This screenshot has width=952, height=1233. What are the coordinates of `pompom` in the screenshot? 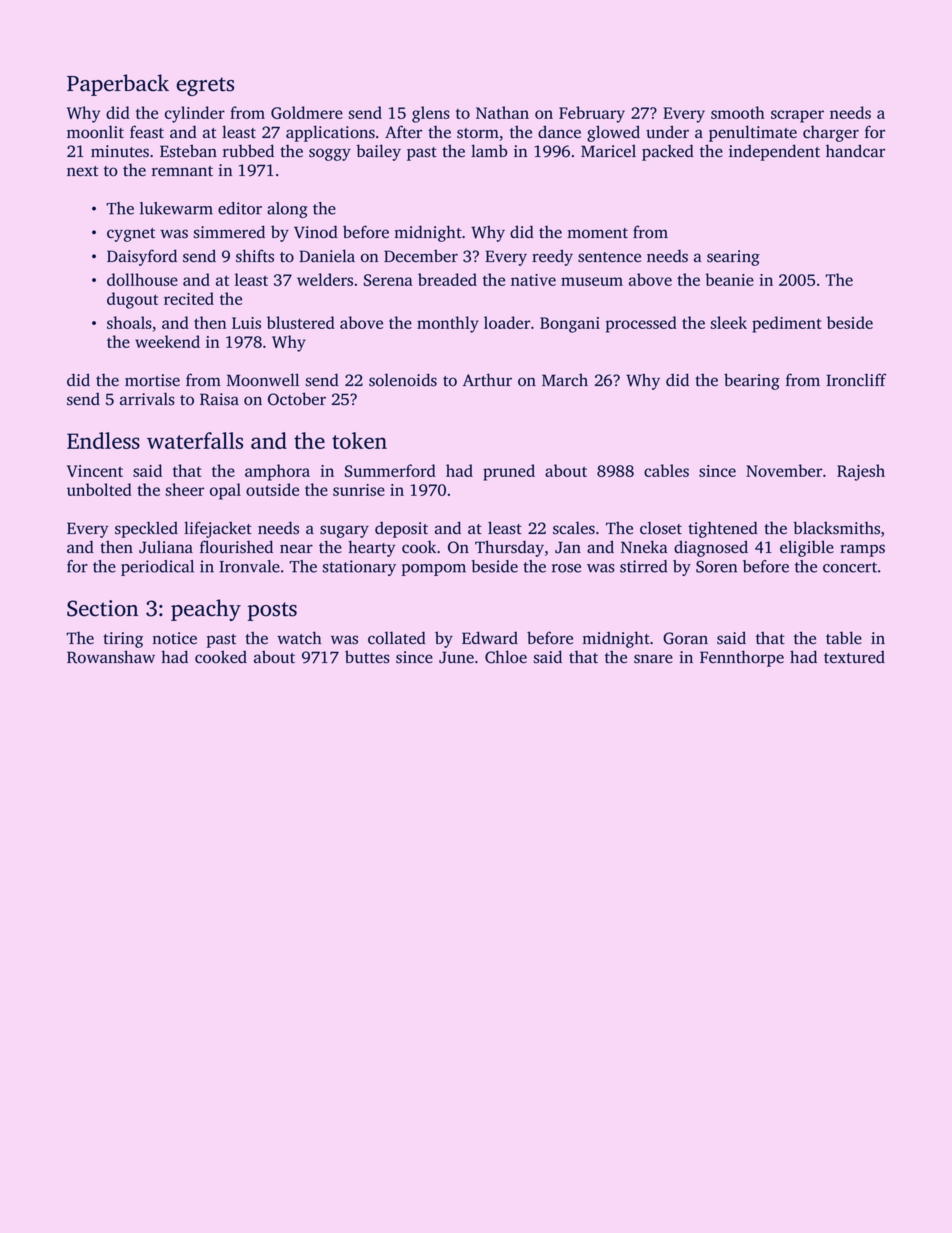 It's located at (434, 570).
